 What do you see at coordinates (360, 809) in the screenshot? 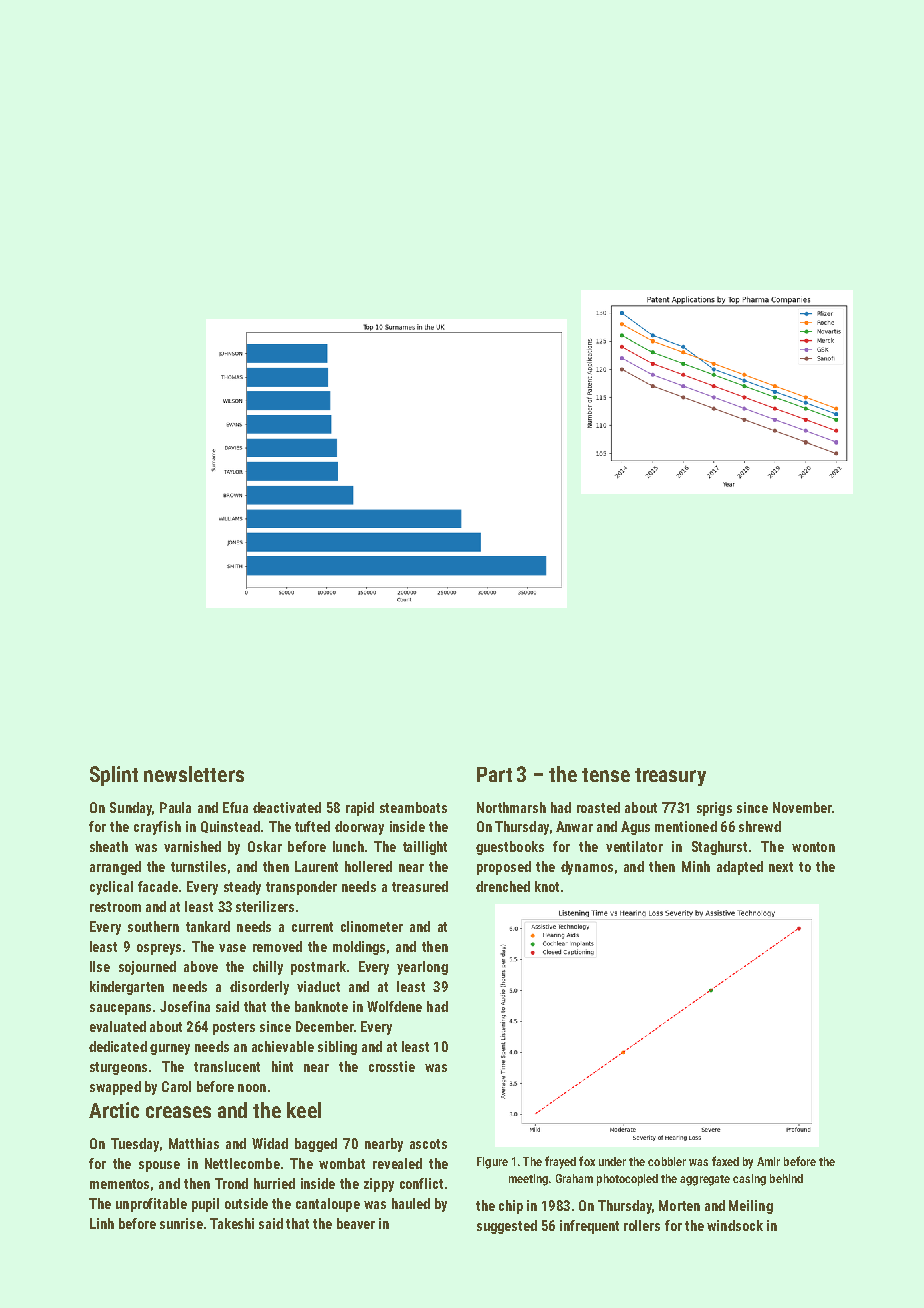
I see `rapid` at bounding box center [360, 809].
